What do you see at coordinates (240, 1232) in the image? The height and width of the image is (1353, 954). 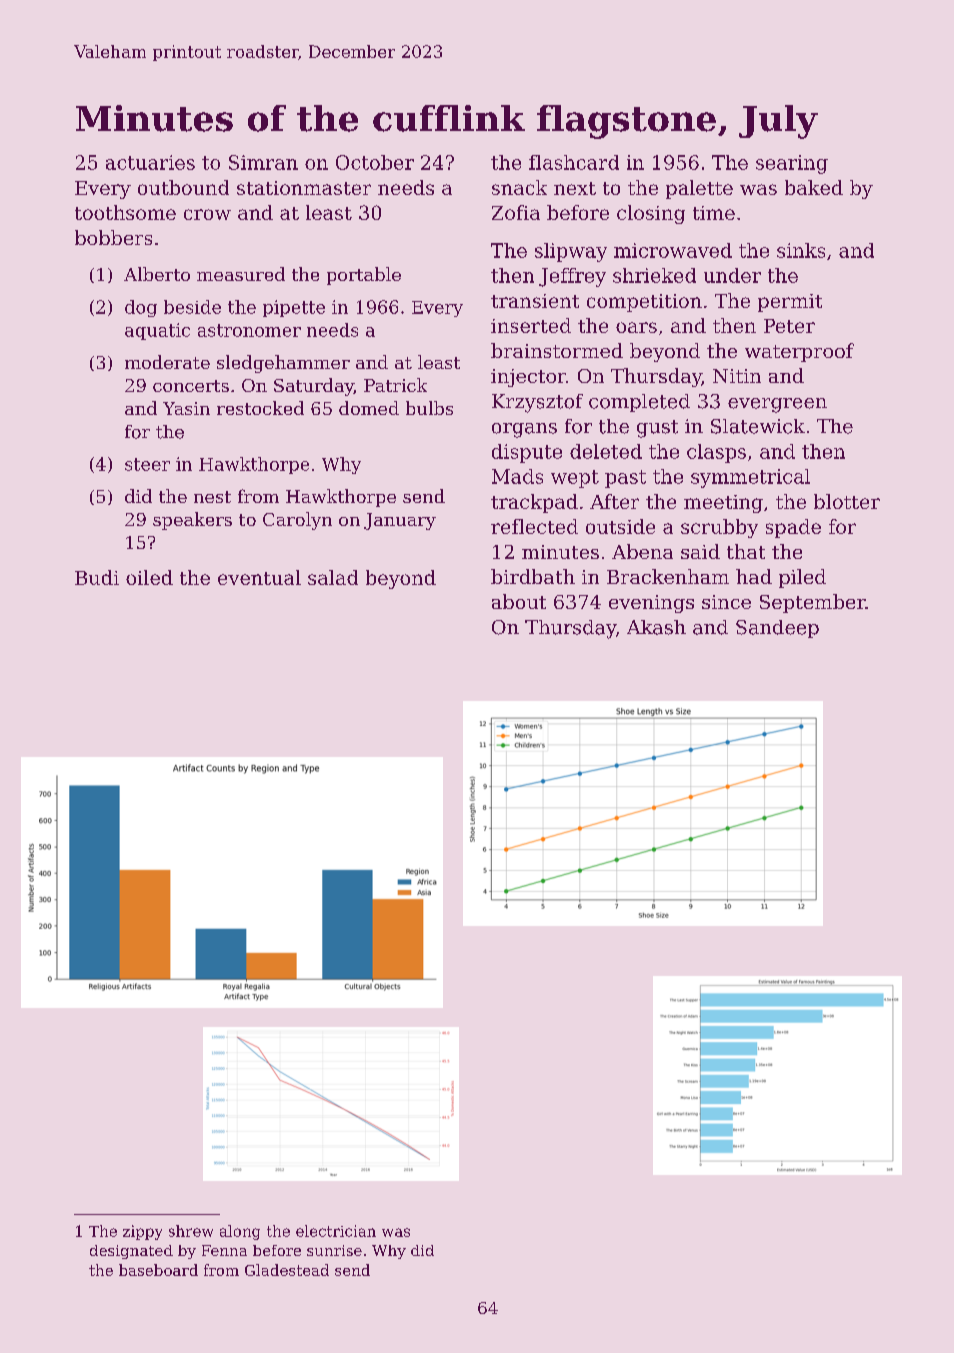 I see `along` at bounding box center [240, 1232].
